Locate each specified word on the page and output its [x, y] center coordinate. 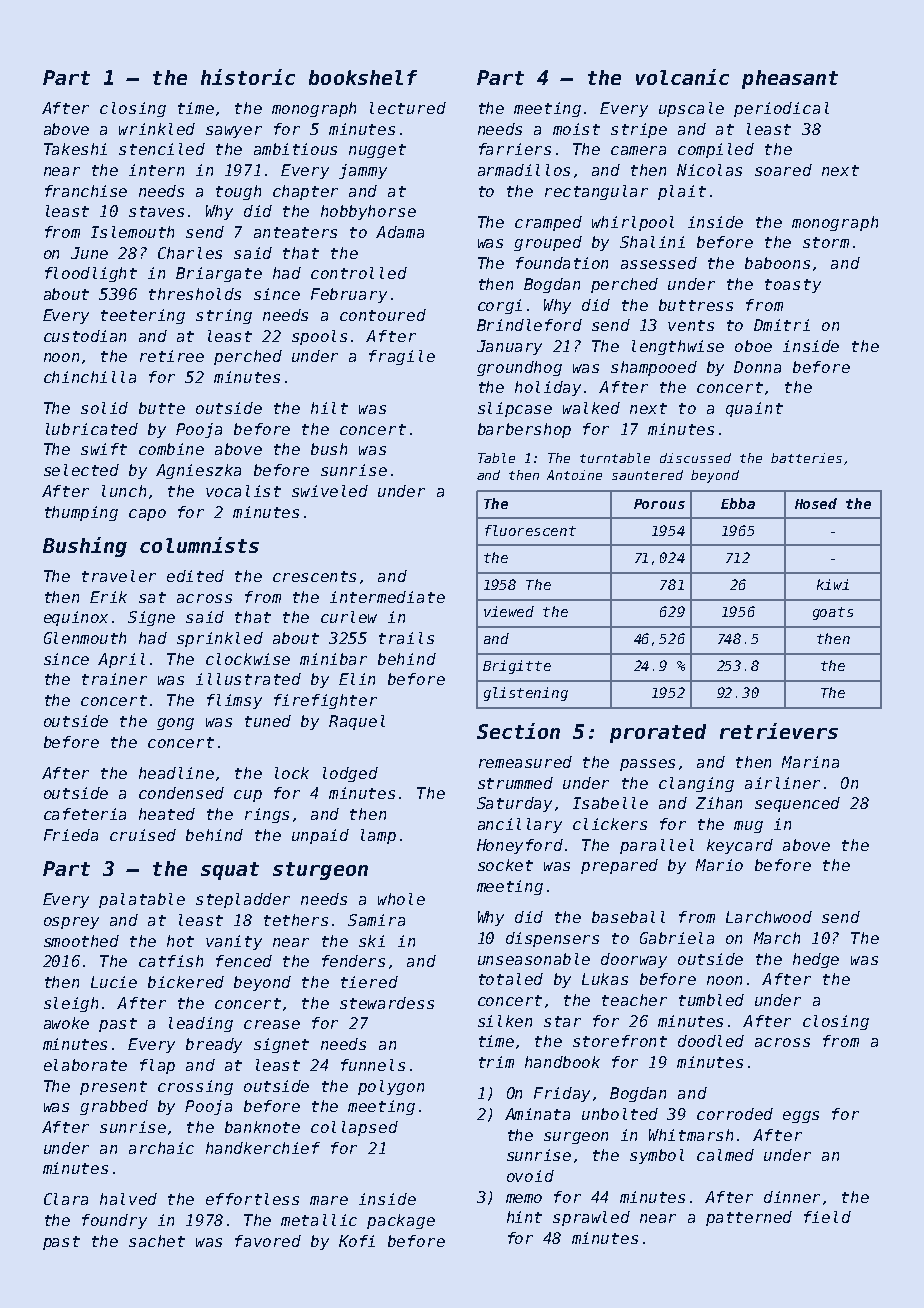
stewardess [387, 1003]
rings [267, 815]
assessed [659, 263]
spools [319, 337]
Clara [66, 1199]
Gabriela [677, 938]
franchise [86, 191]
